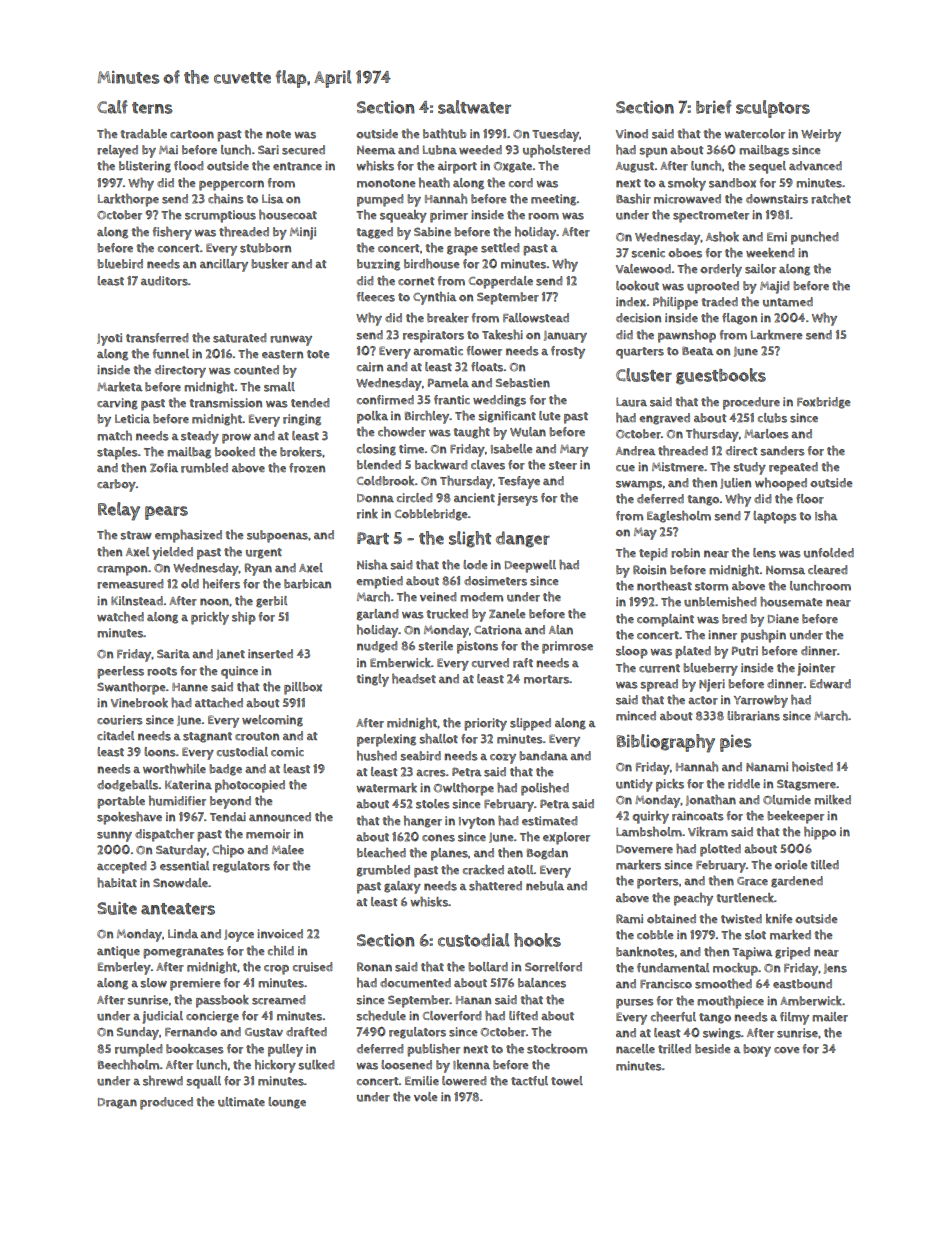  I want to click on punched, so click(814, 238).
